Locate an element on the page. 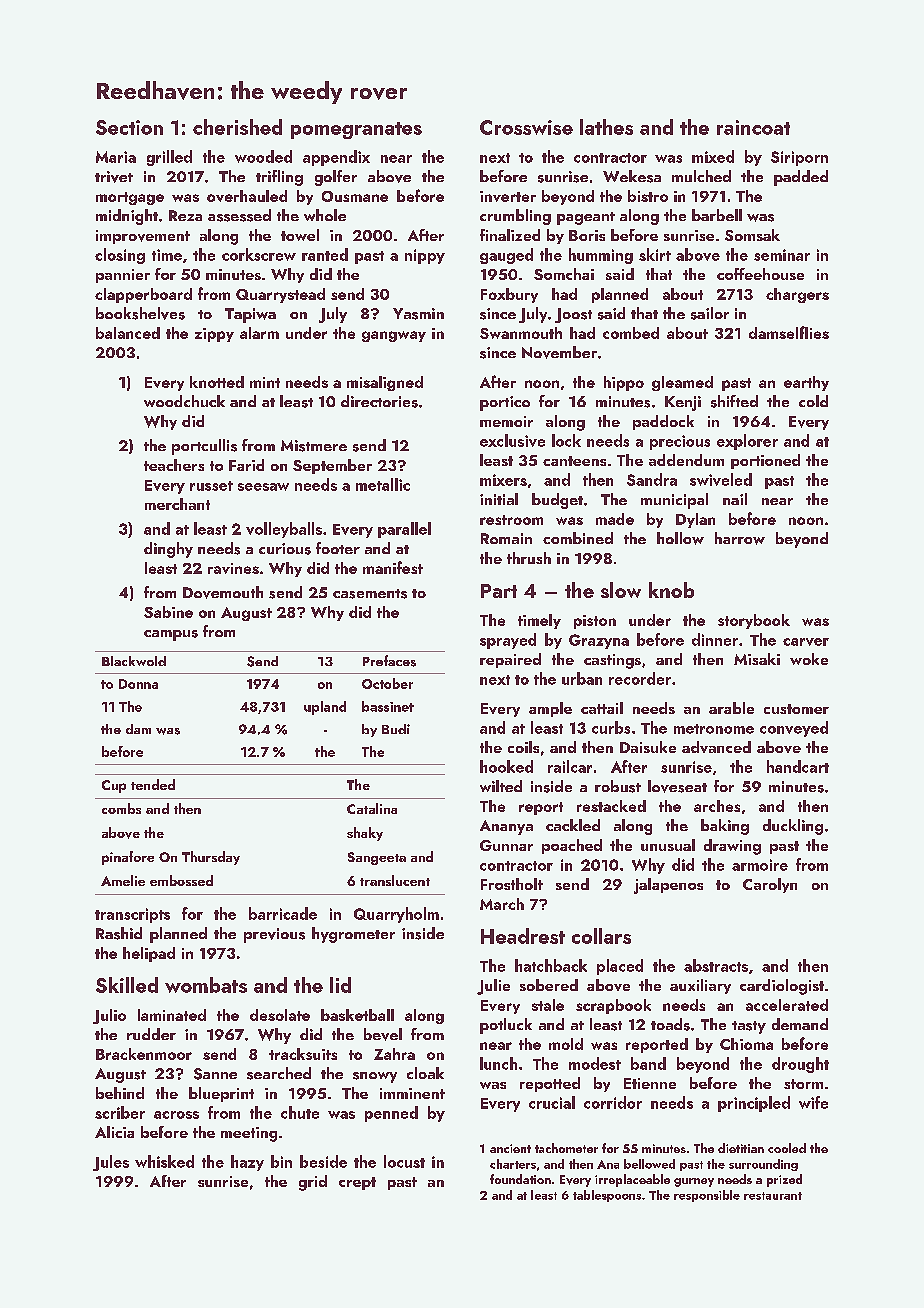 This page has height=1308, width=924. Crosswise is located at coordinates (526, 127).
